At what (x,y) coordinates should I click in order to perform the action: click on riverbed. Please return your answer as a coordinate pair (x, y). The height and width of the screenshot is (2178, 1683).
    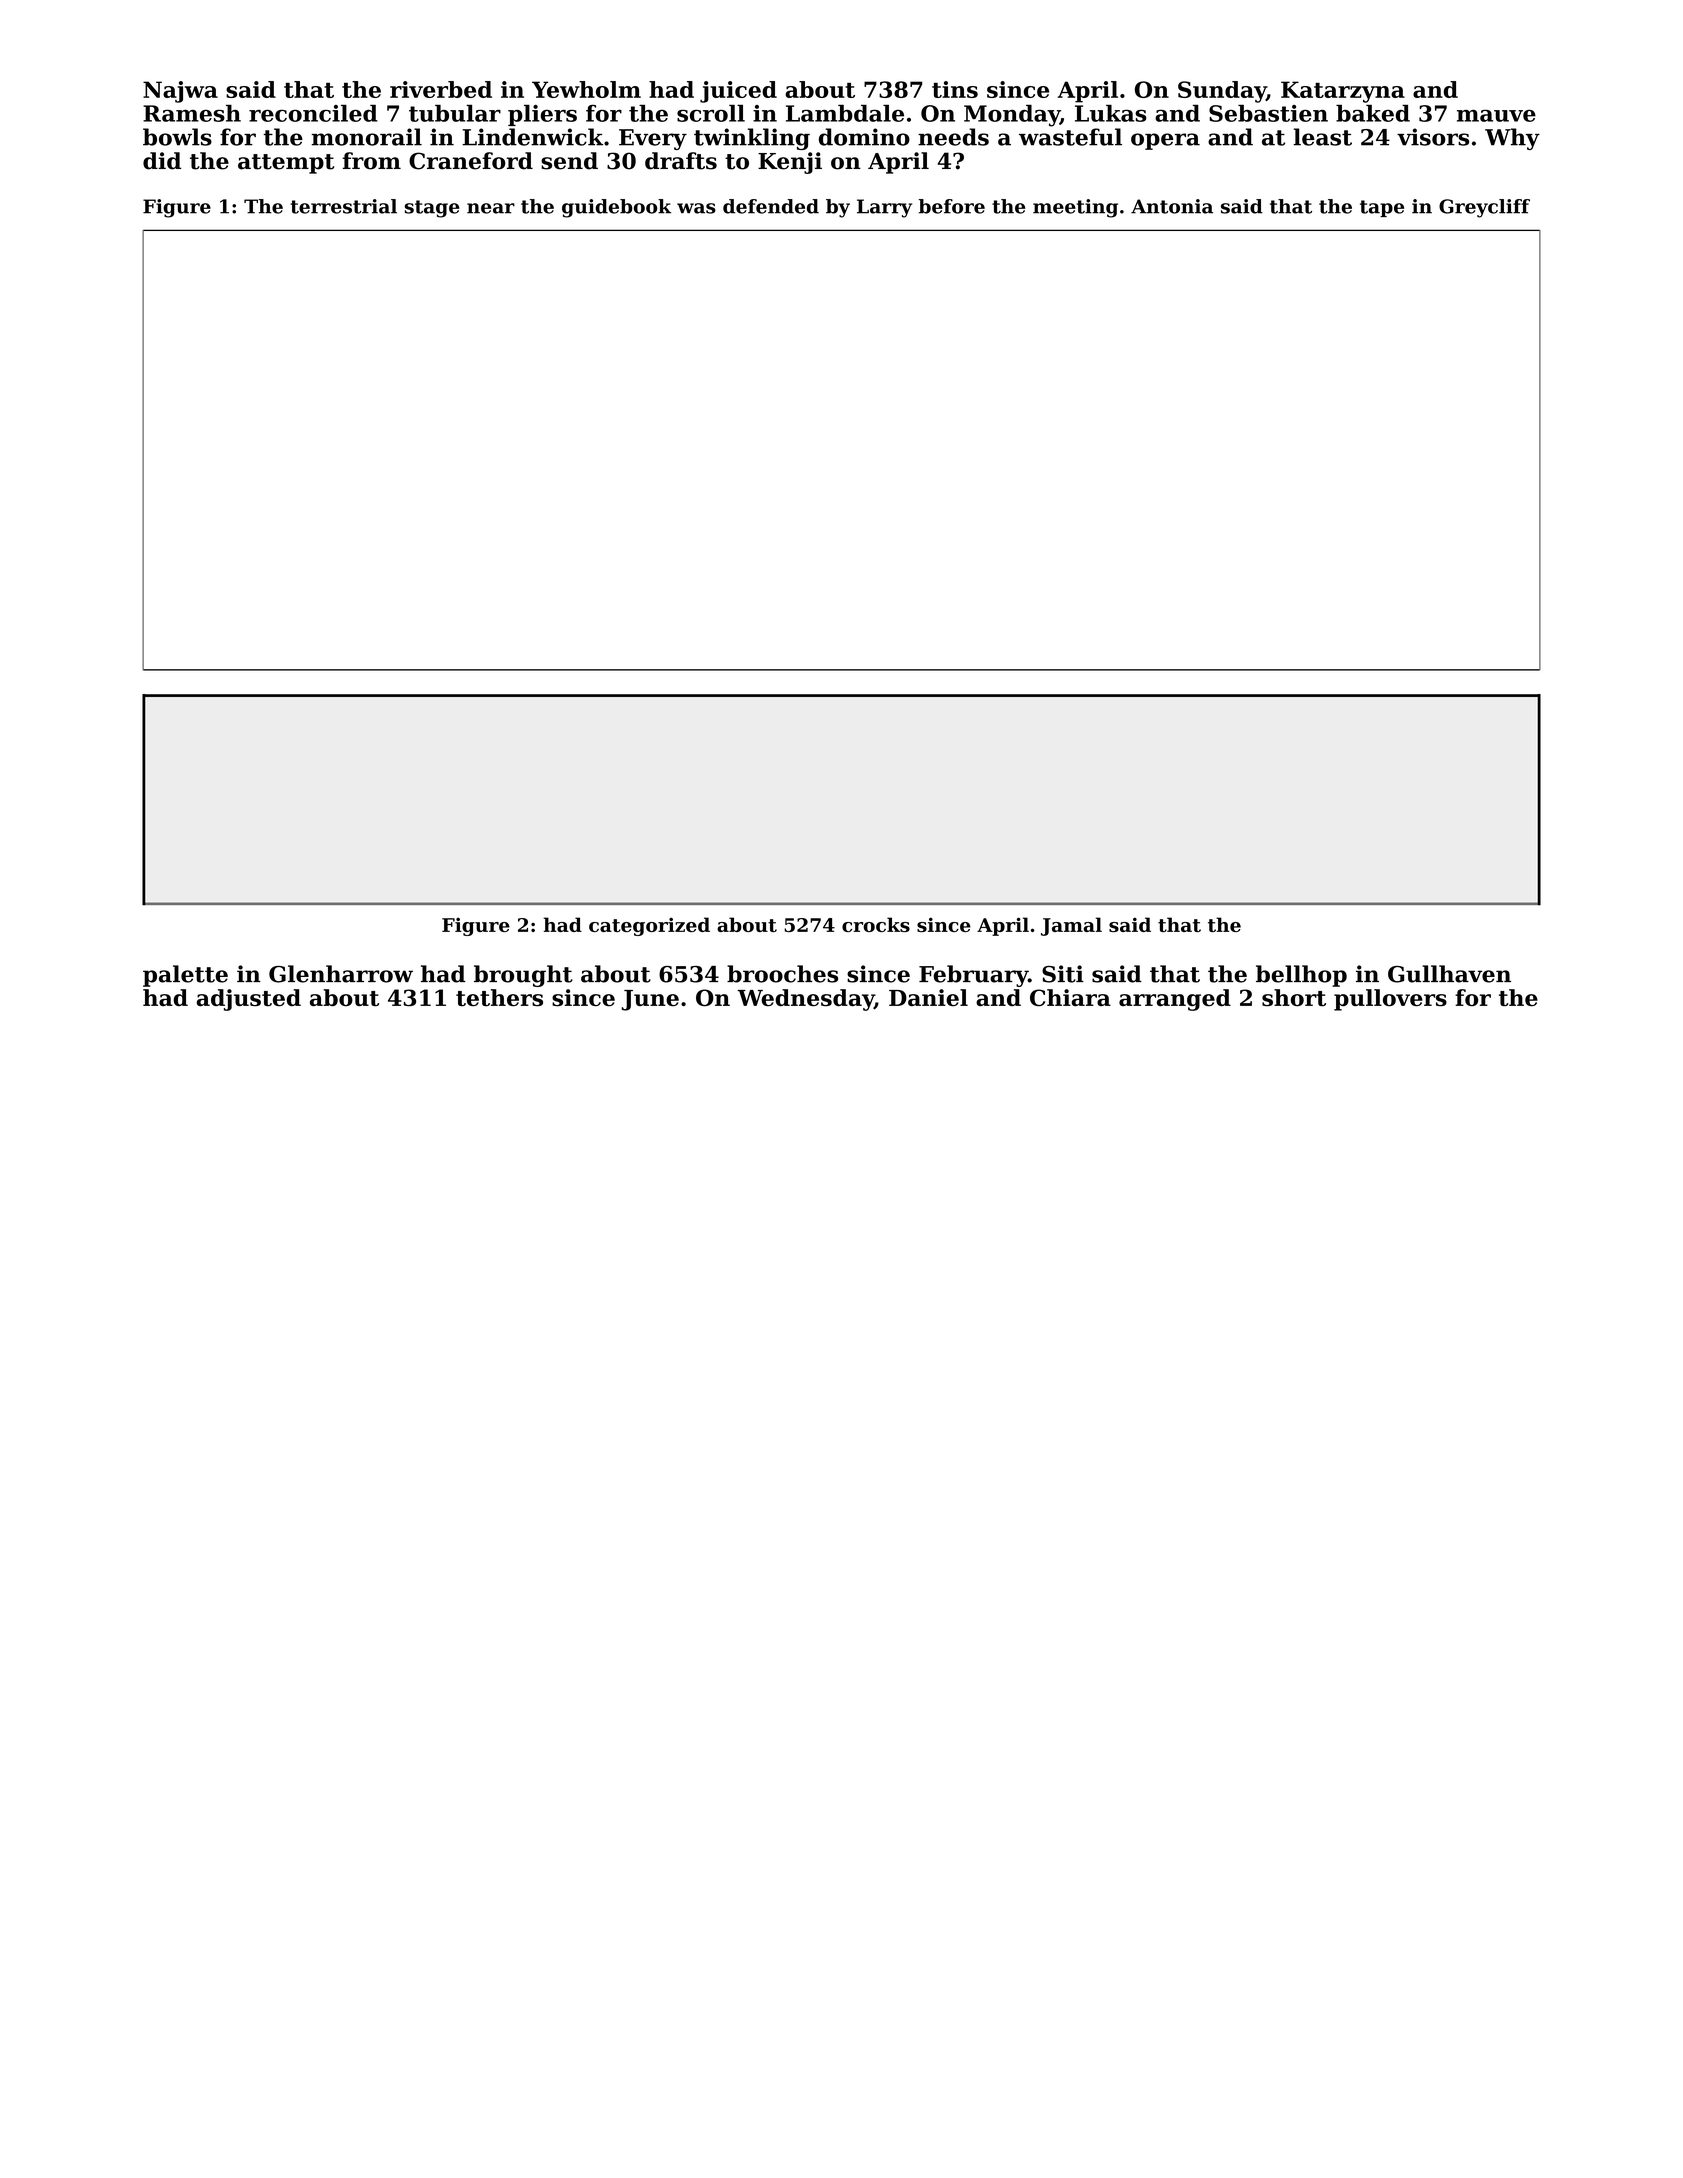
    Looking at the image, I should click on (441, 89).
